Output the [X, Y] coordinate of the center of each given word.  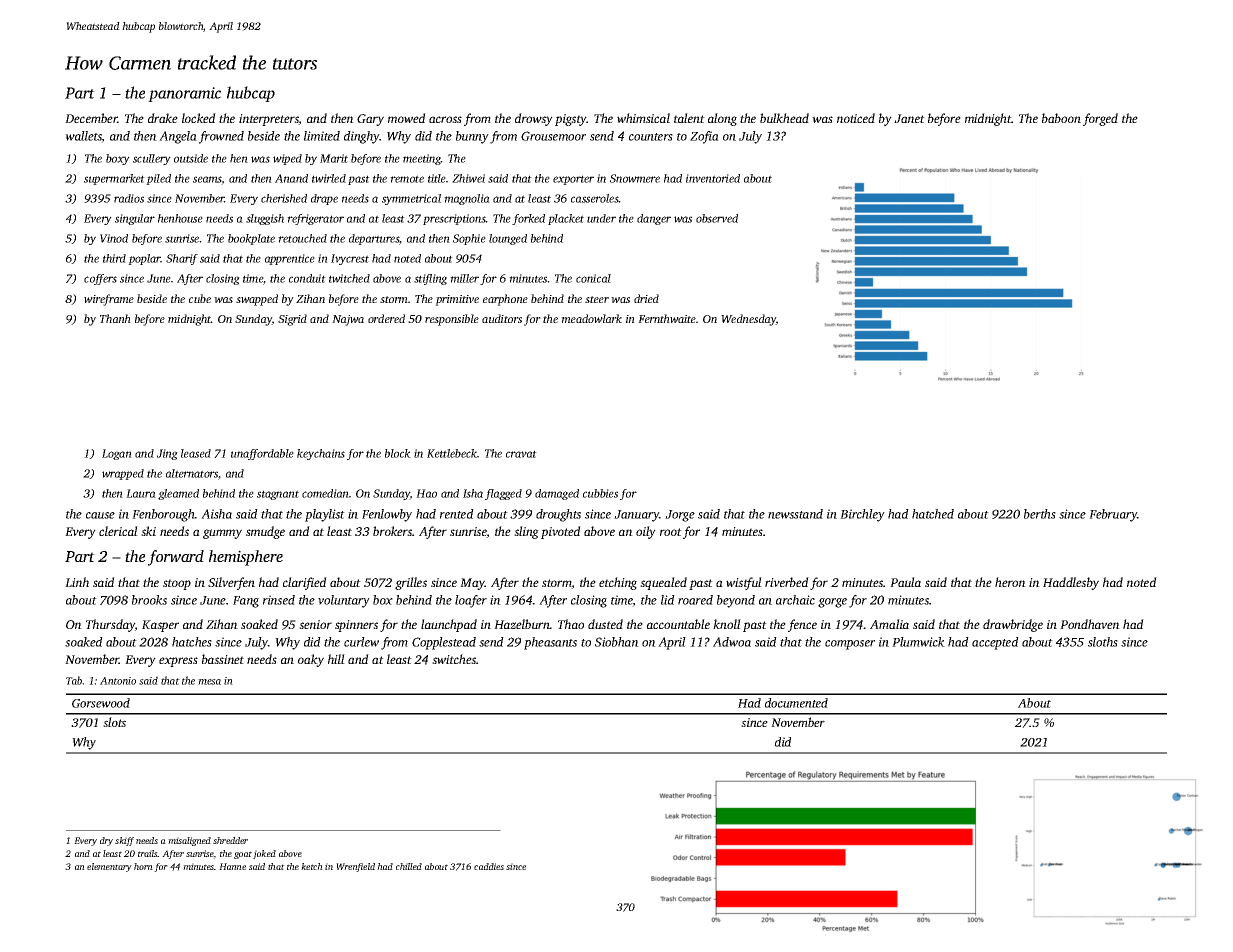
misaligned [189, 841]
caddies [489, 866]
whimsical [643, 118]
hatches [192, 642]
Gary [370, 120]
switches [454, 659]
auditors [502, 318]
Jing [167, 454]
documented [796, 703]
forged [1100, 119]
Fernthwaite [667, 318]
